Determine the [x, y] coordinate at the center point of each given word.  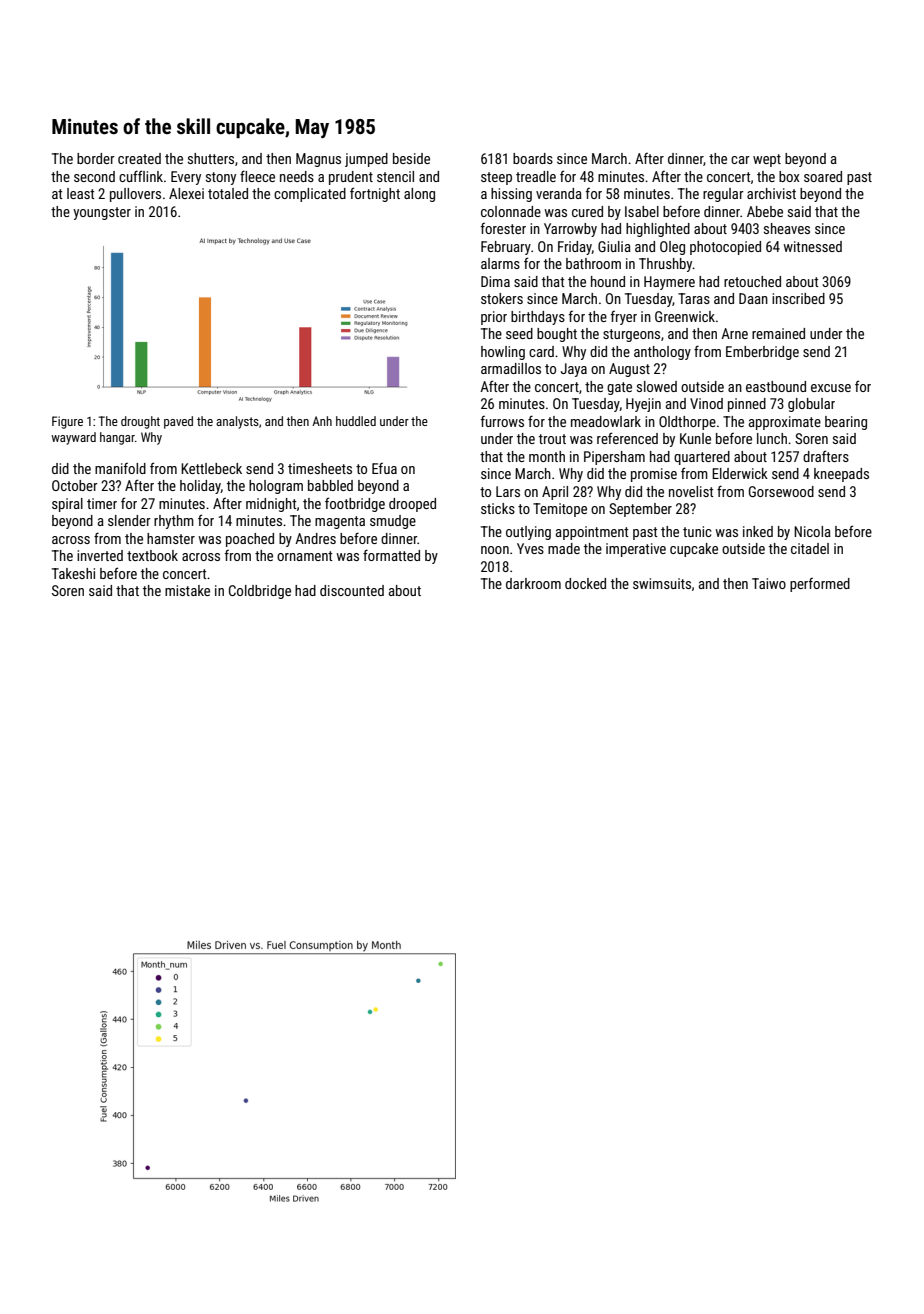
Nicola [812, 531]
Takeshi [73, 573]
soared [823, 176]
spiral [67, 505]
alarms [500, 263]
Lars [508, 491]
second [94, 176]
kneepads [841, 475]
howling [503, 353]
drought [140, 422]
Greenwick [685, 316]
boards [533, 158]
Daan [753, 298]
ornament [304, 556]
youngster [102, 213]
